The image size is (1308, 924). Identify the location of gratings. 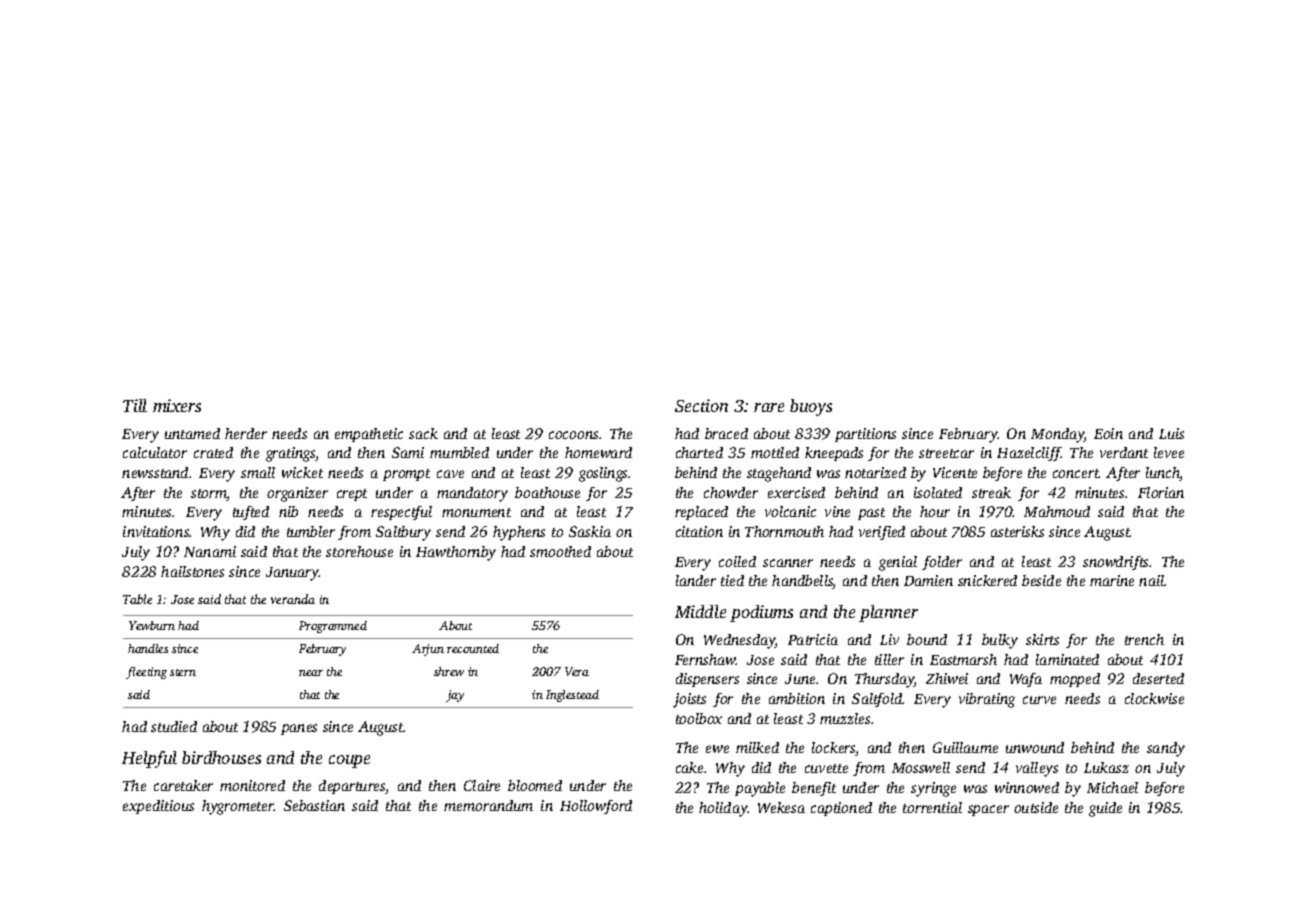
(291, 454).
